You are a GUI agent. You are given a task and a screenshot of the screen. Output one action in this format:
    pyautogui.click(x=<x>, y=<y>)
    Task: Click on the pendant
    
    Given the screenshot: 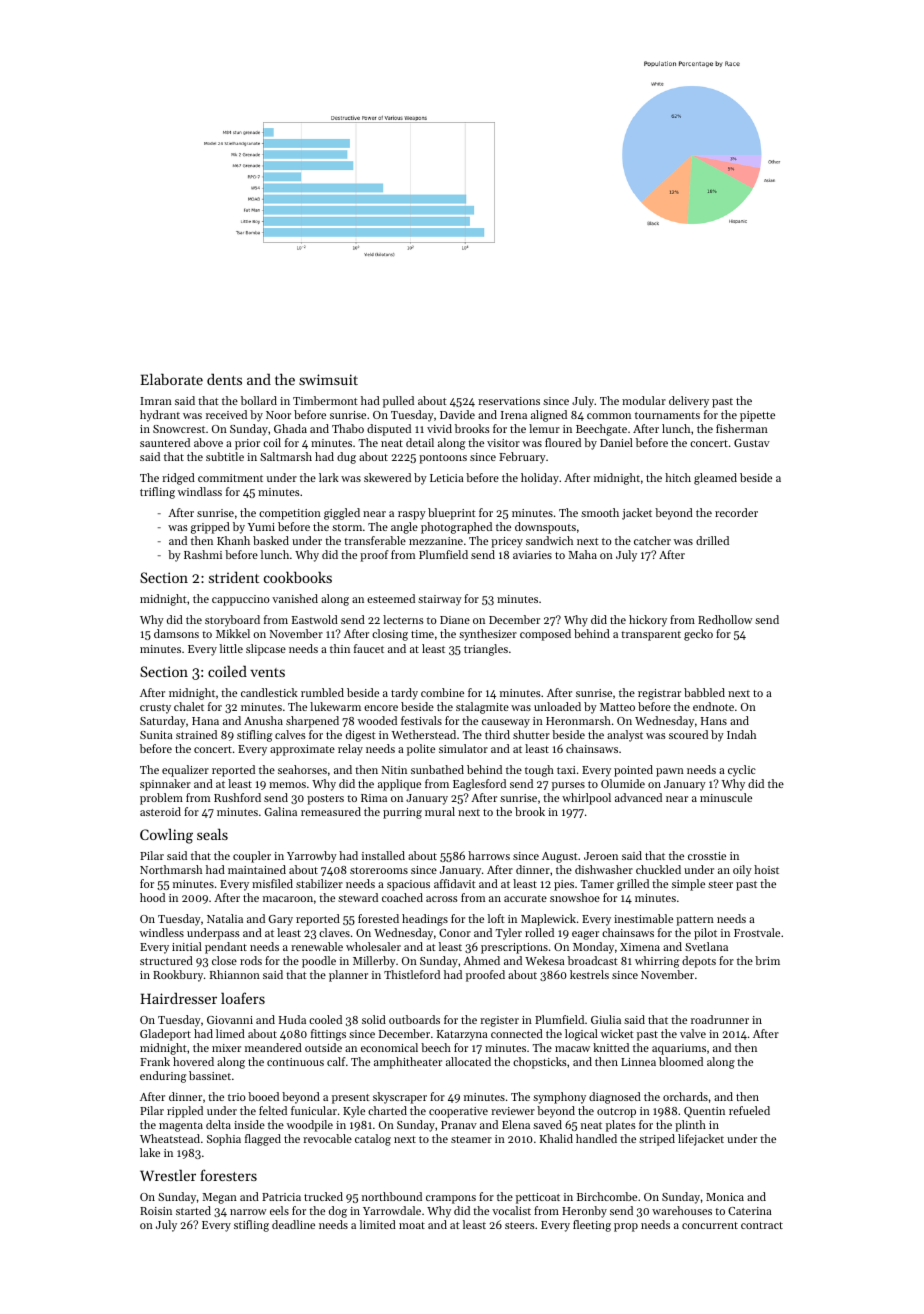 What is the action you would take?
    pyautogui.click(x=226, y=948)
